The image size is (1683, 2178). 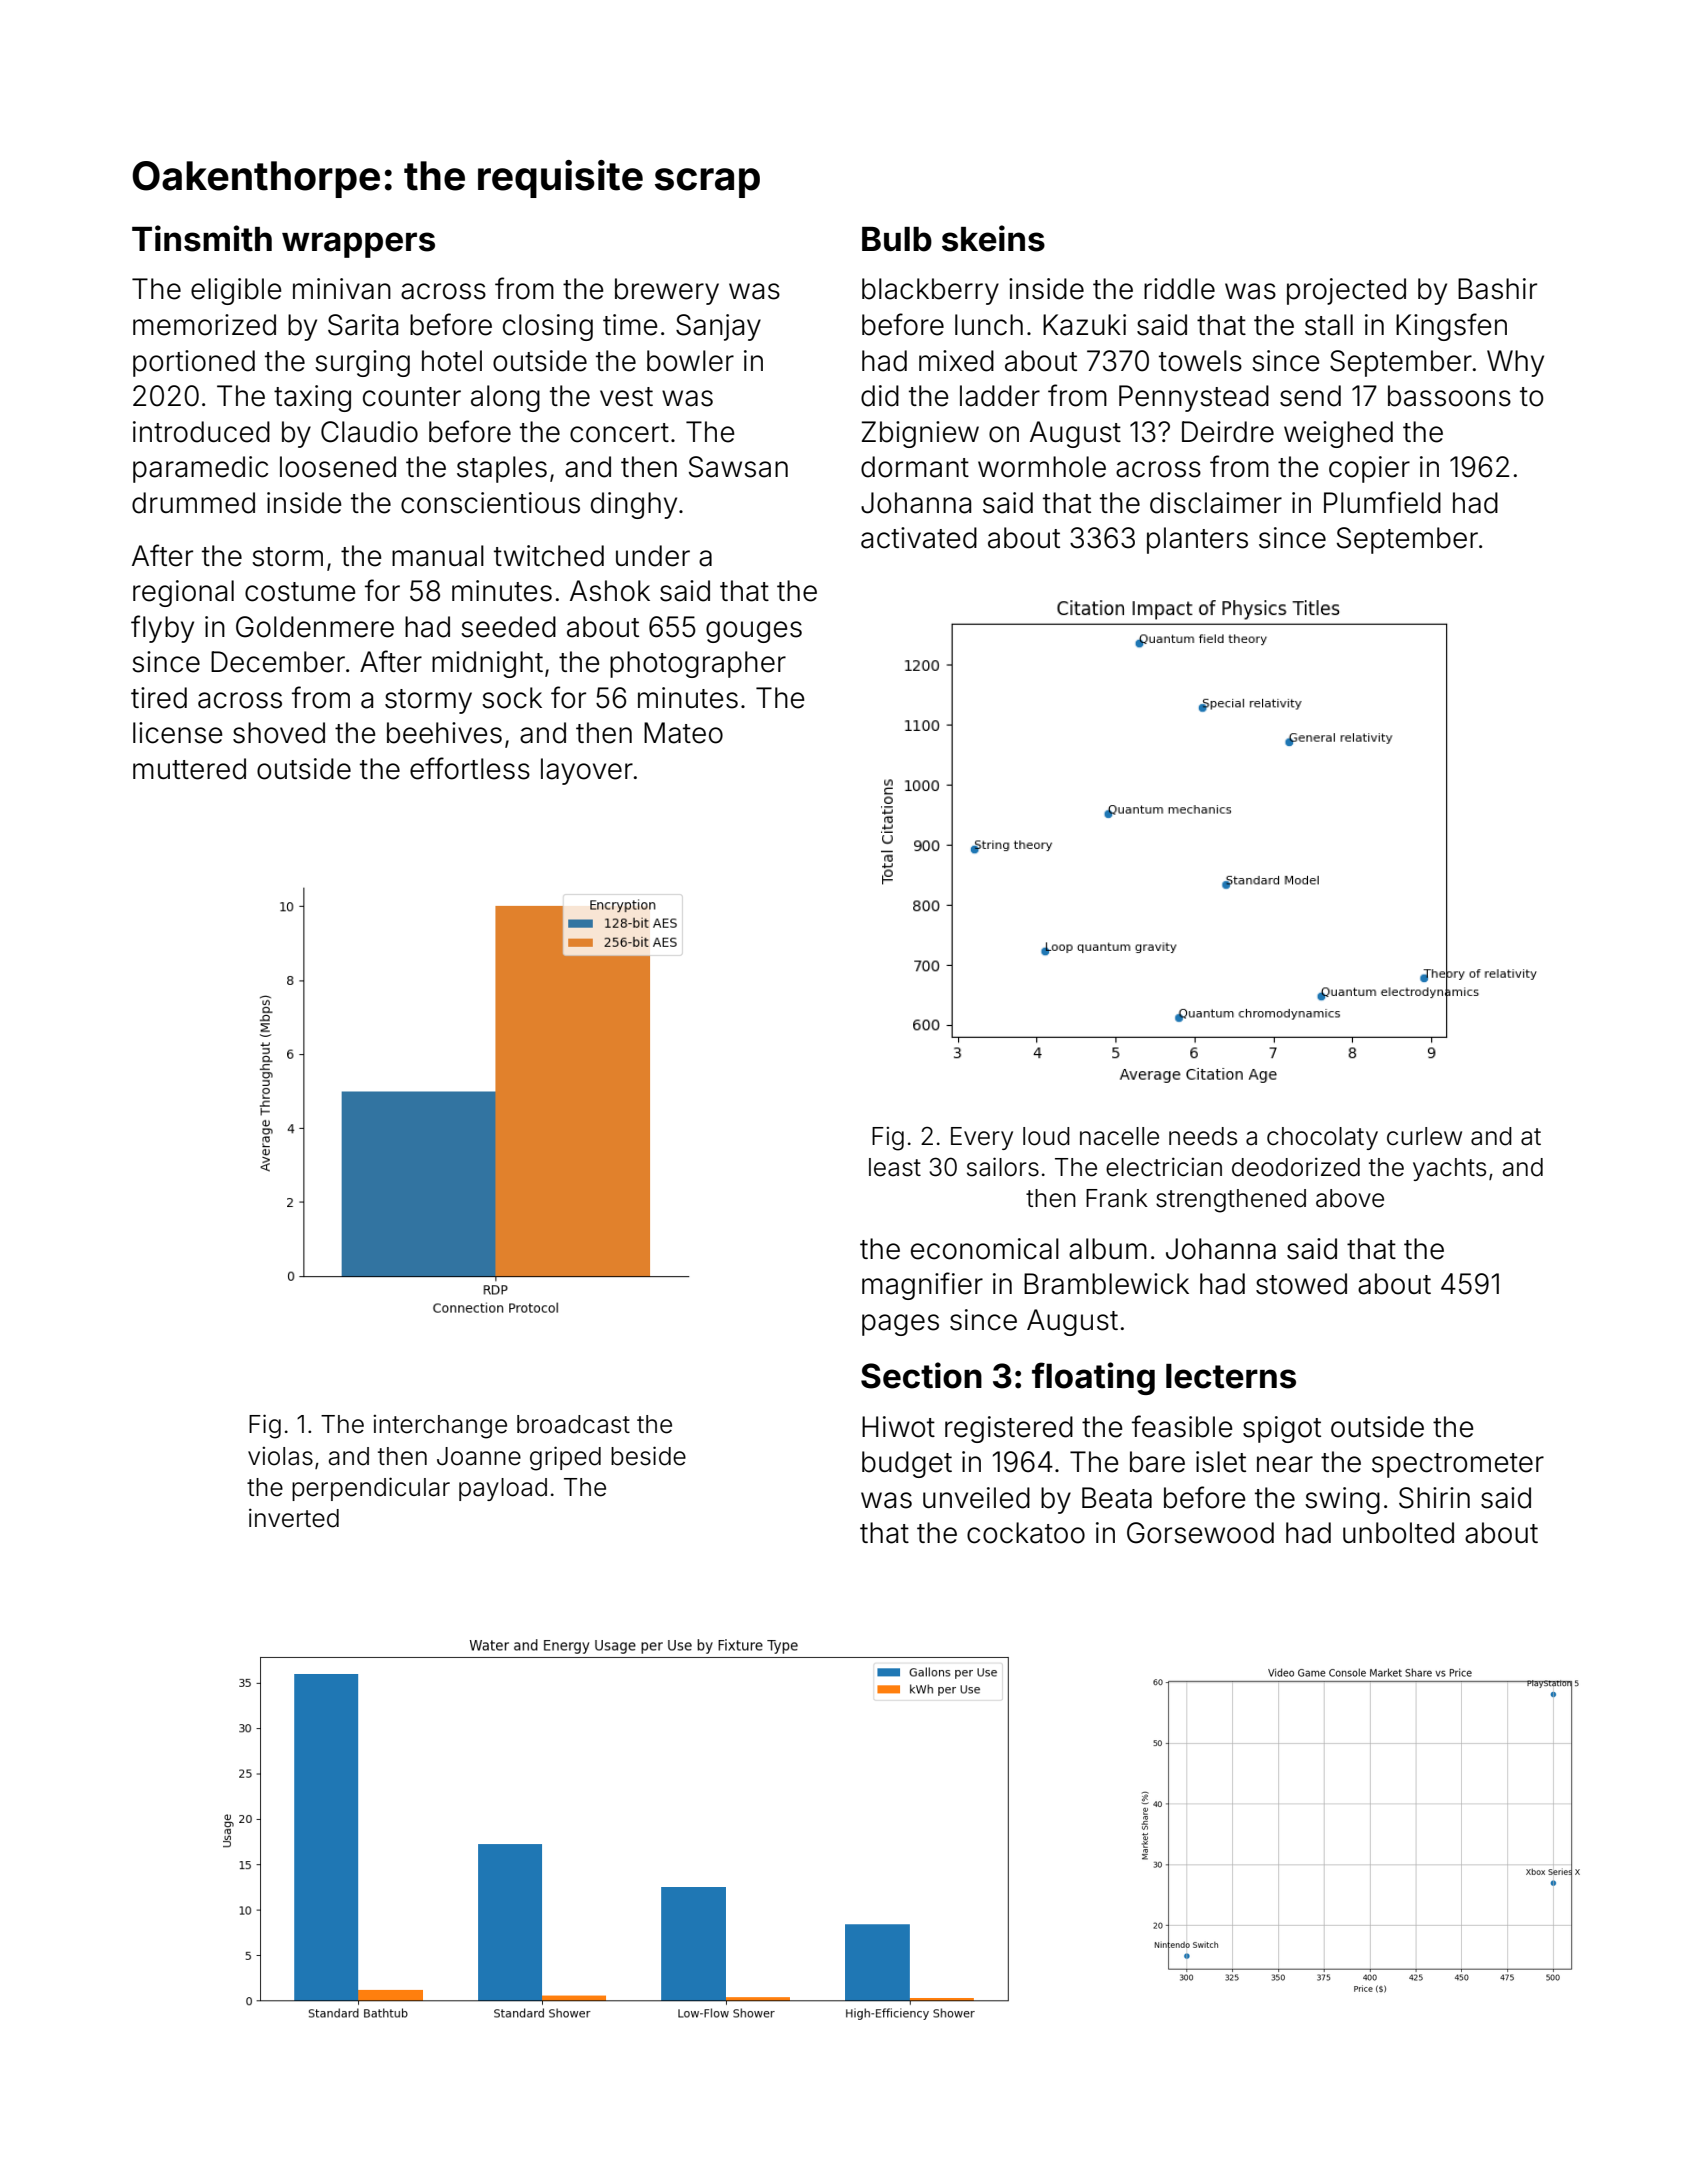 I want to click on bassoons, so click(x=1449, y=396).
